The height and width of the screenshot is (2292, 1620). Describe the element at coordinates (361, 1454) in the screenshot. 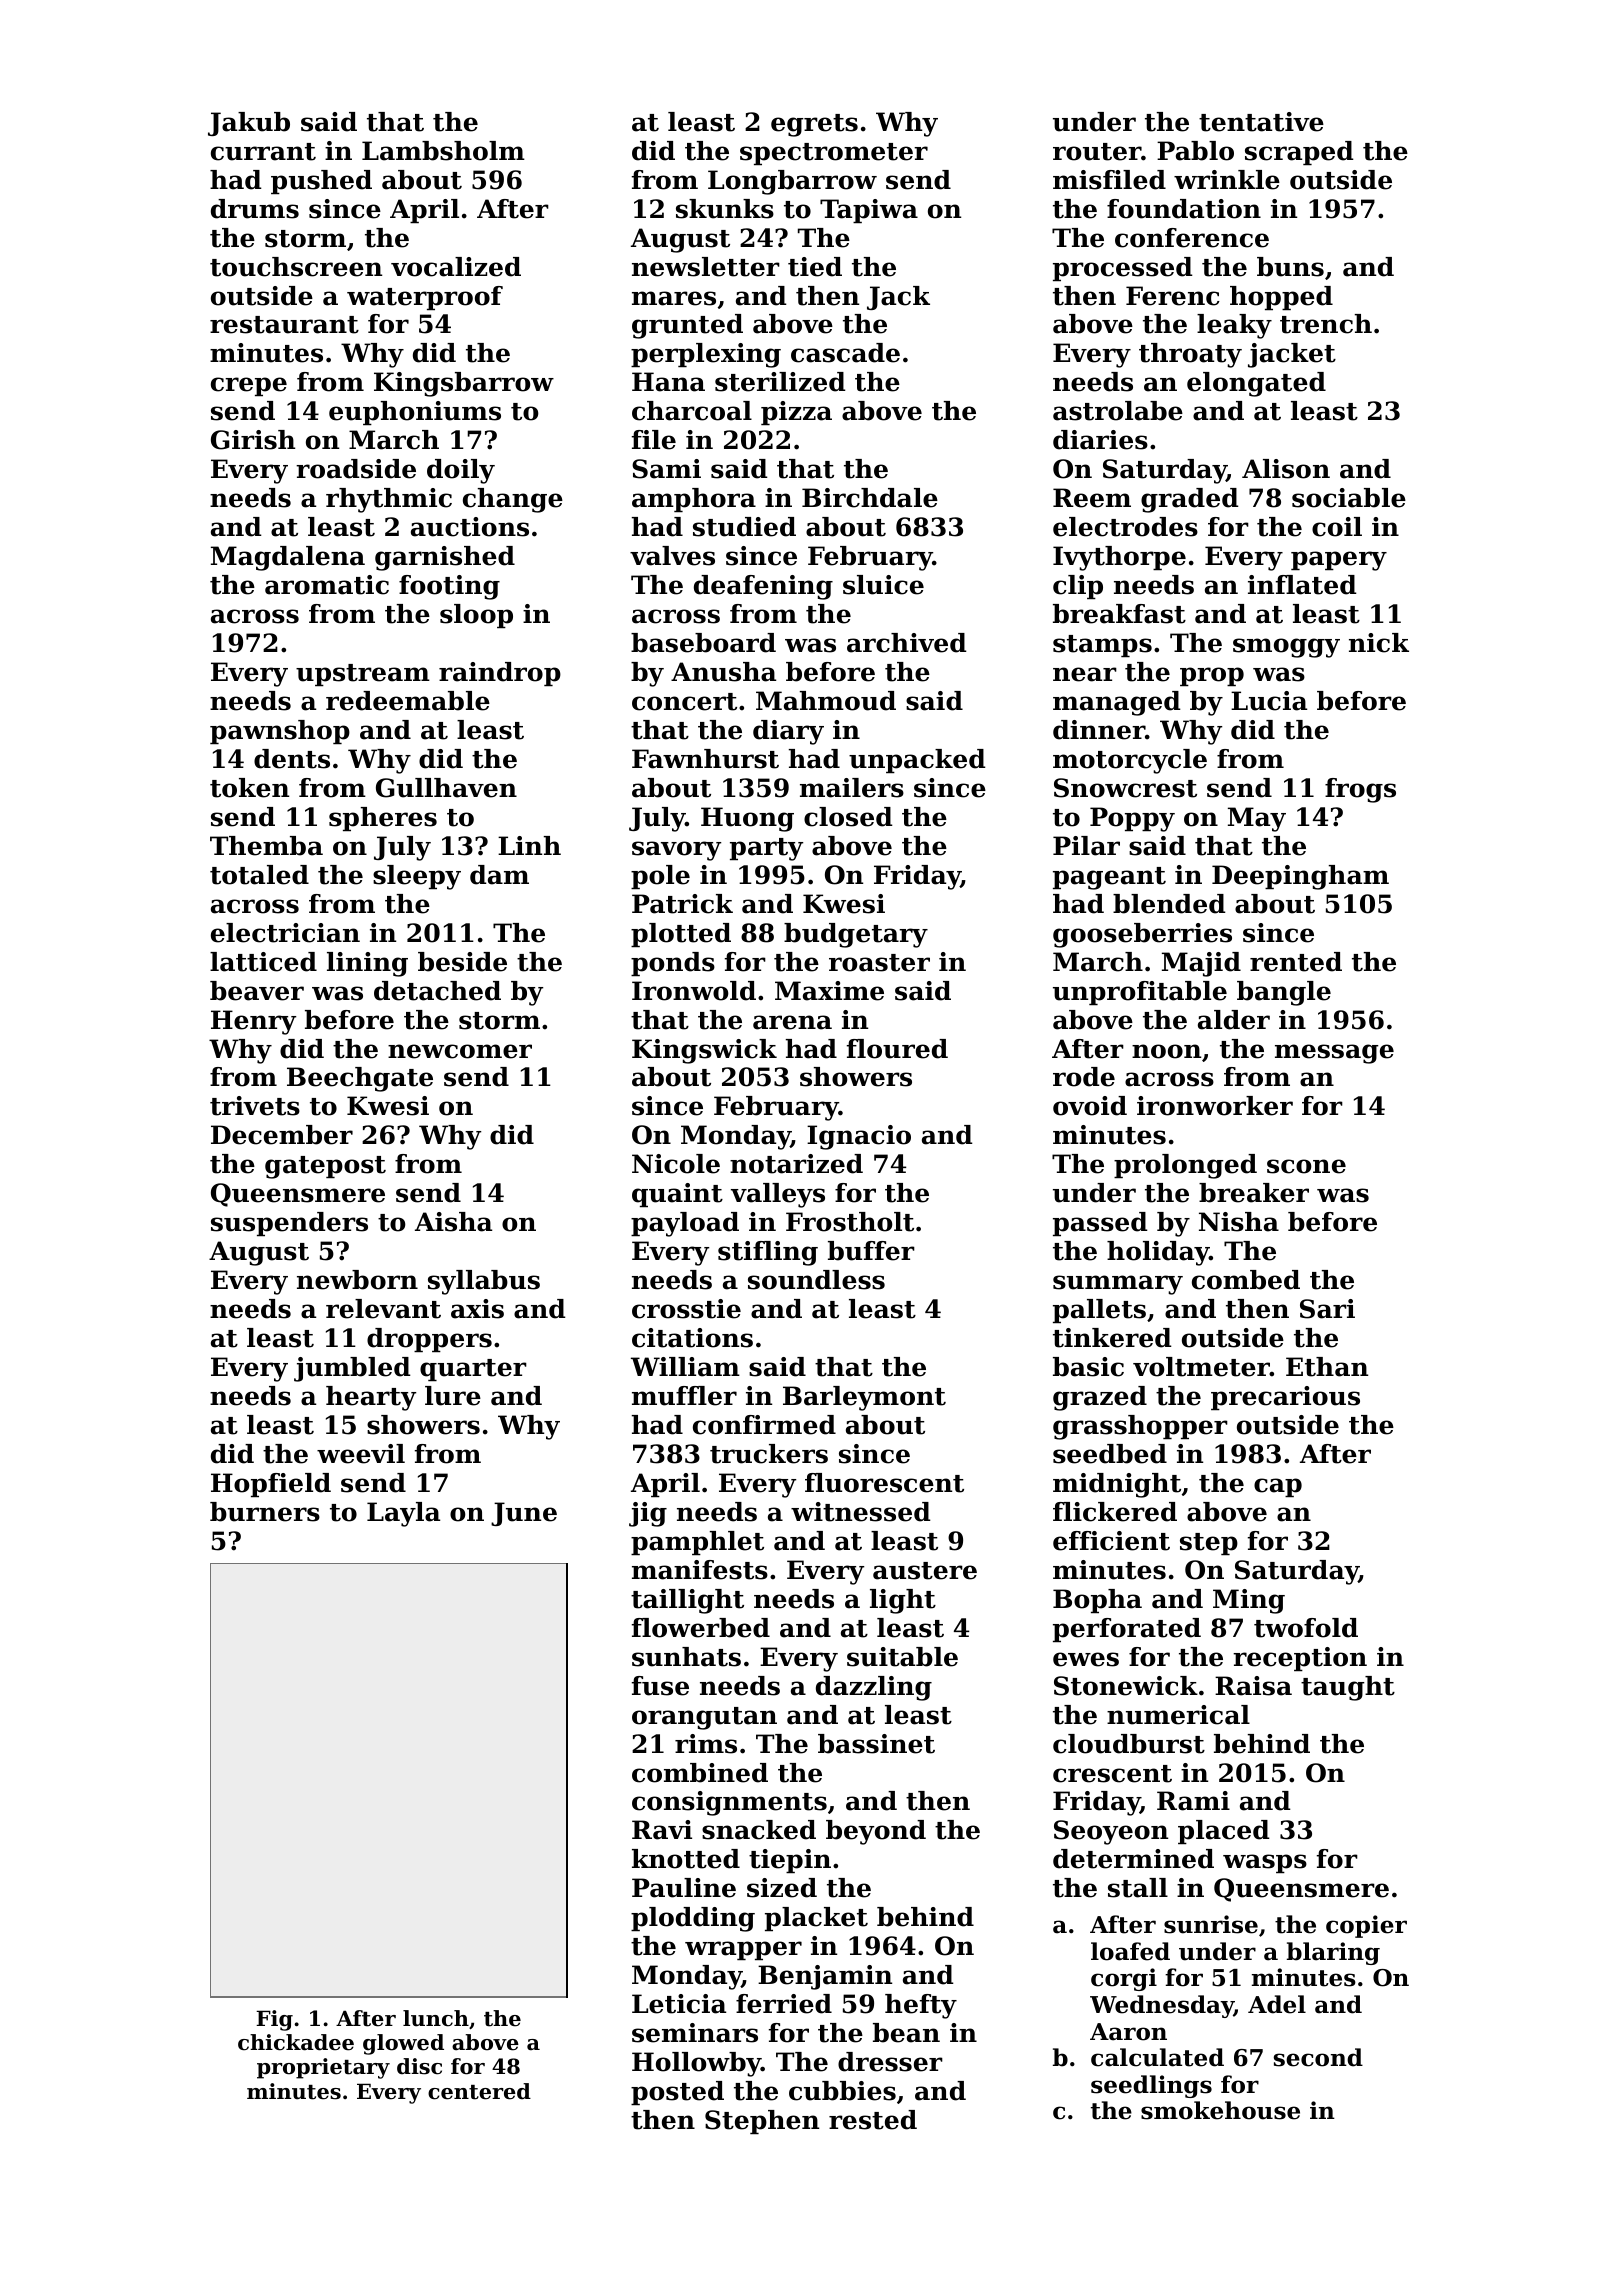

I see `weevil` at that location.
